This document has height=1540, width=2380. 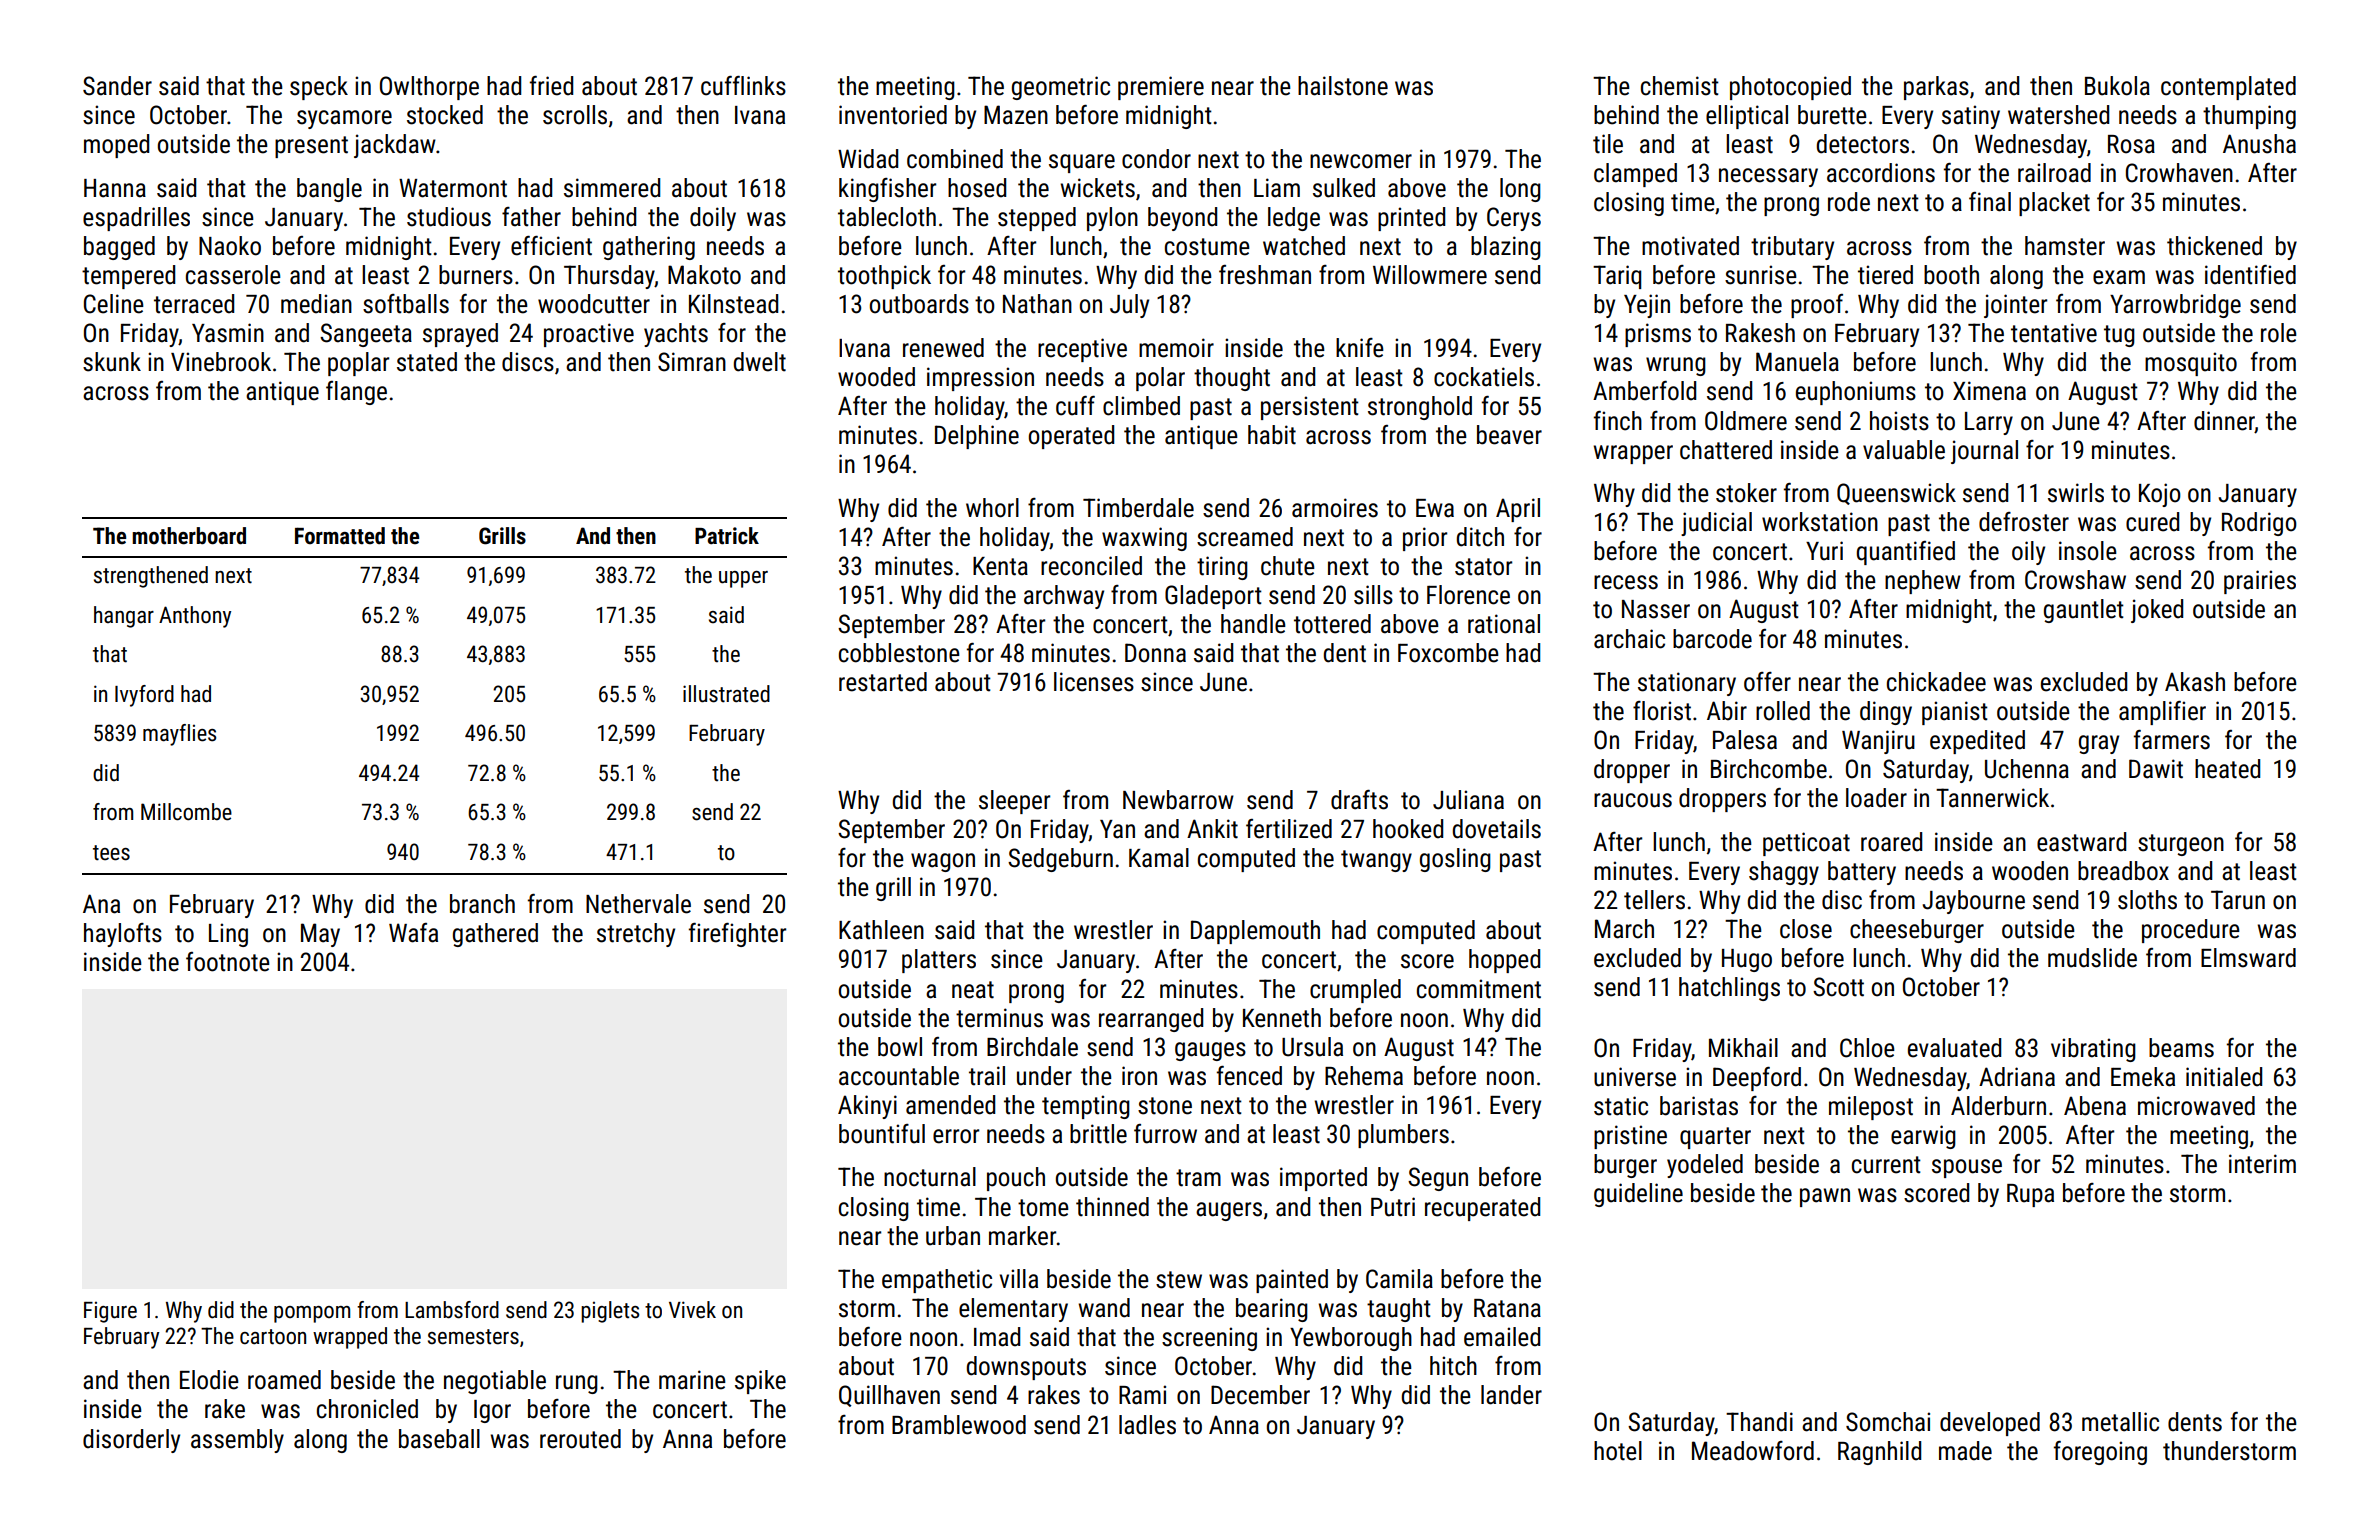 I want to click on geometric, so click(x=1061, y=88).
